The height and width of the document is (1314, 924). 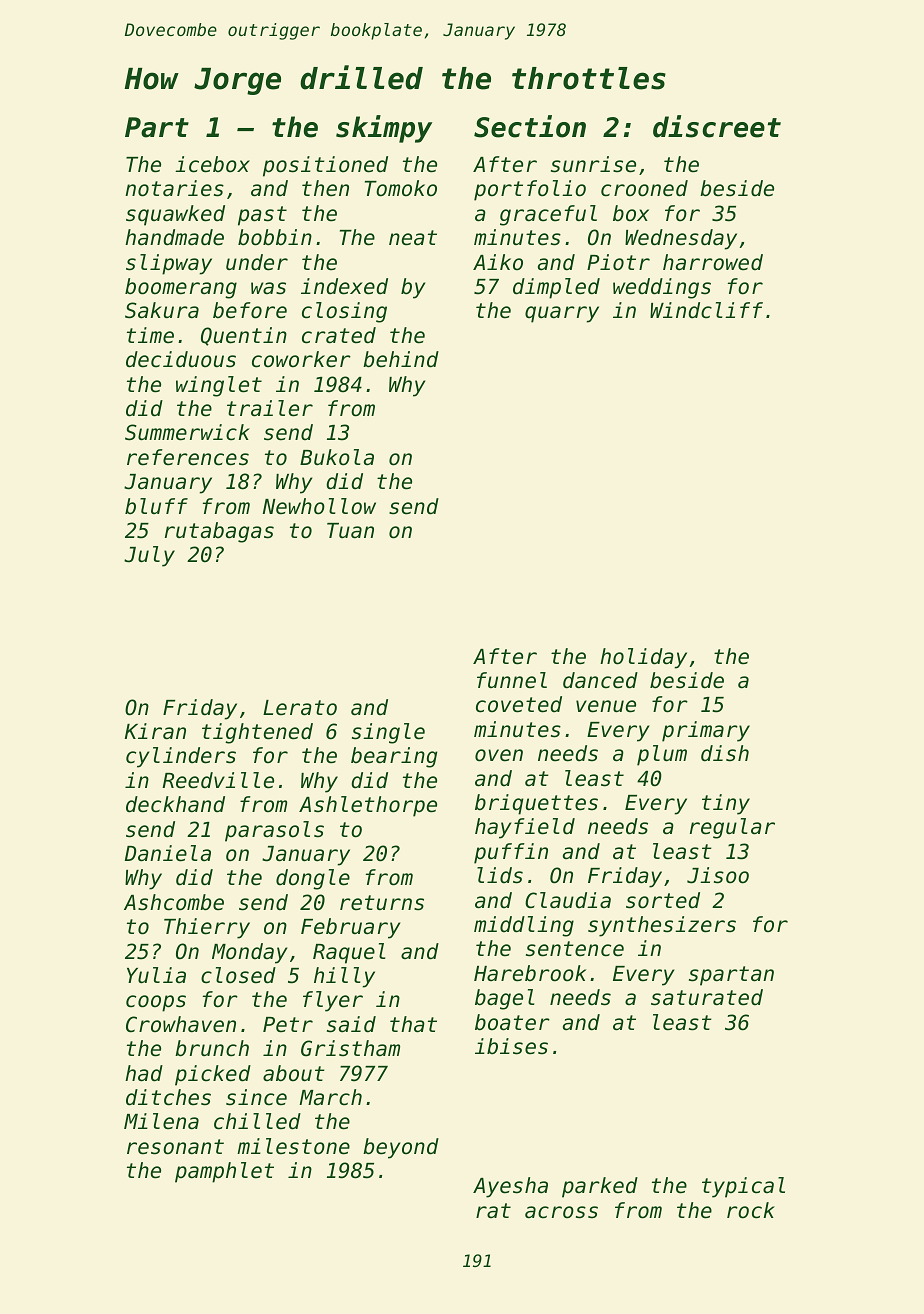 I want to click on primary, so click(x=706, y=731).
